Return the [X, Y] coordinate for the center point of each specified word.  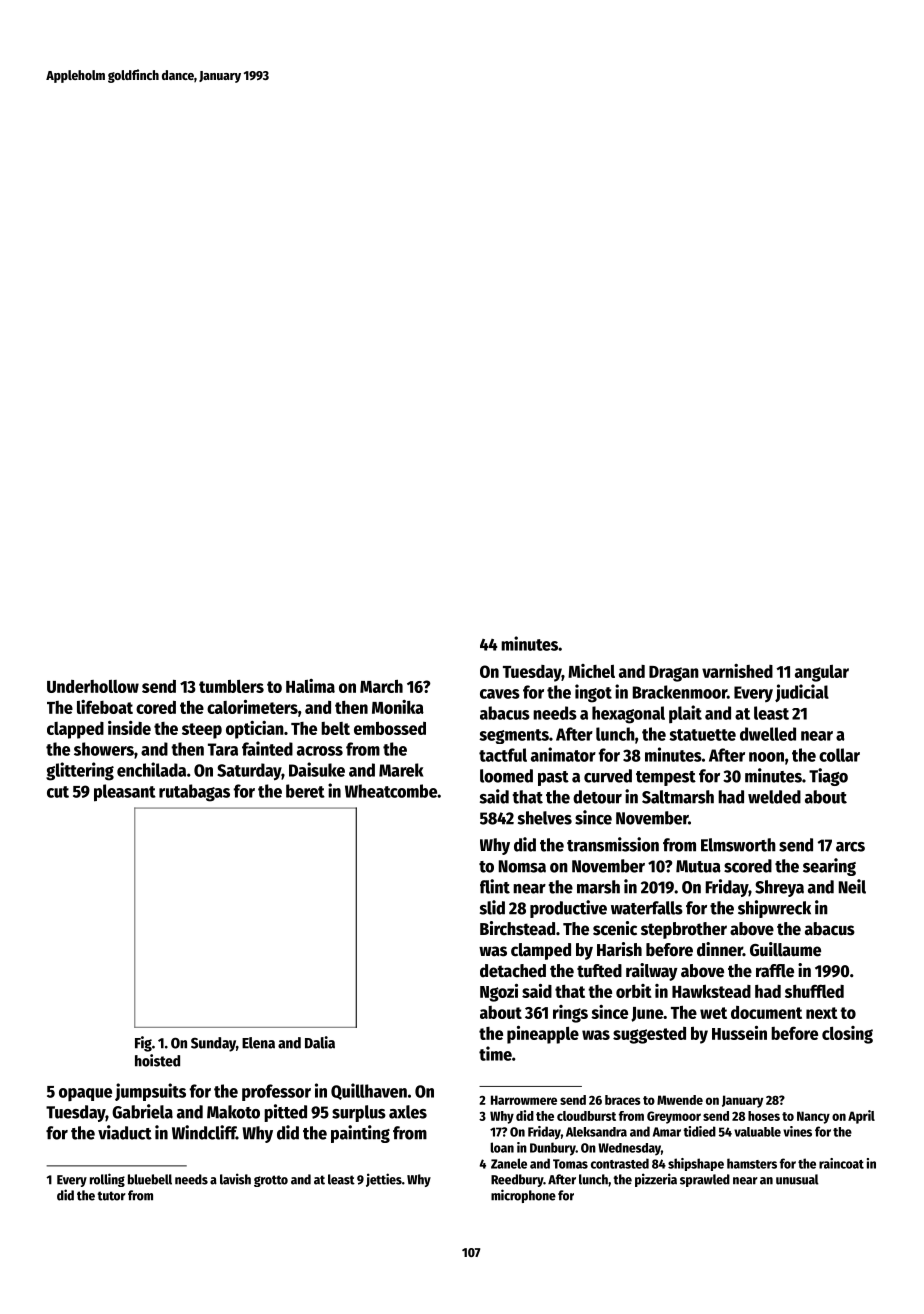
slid [492, 907]
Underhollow [93, 686]
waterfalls [647, 908]
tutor [112, 1196]
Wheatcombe [391, 791]
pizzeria [656, 1180]
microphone [523, 1196]
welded [774, 797]
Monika [398, 707]
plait [685, 714]
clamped [541, 951]
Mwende [680, 1100]
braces [623, 1100]
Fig [143, 1044]
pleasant [125, 793]
